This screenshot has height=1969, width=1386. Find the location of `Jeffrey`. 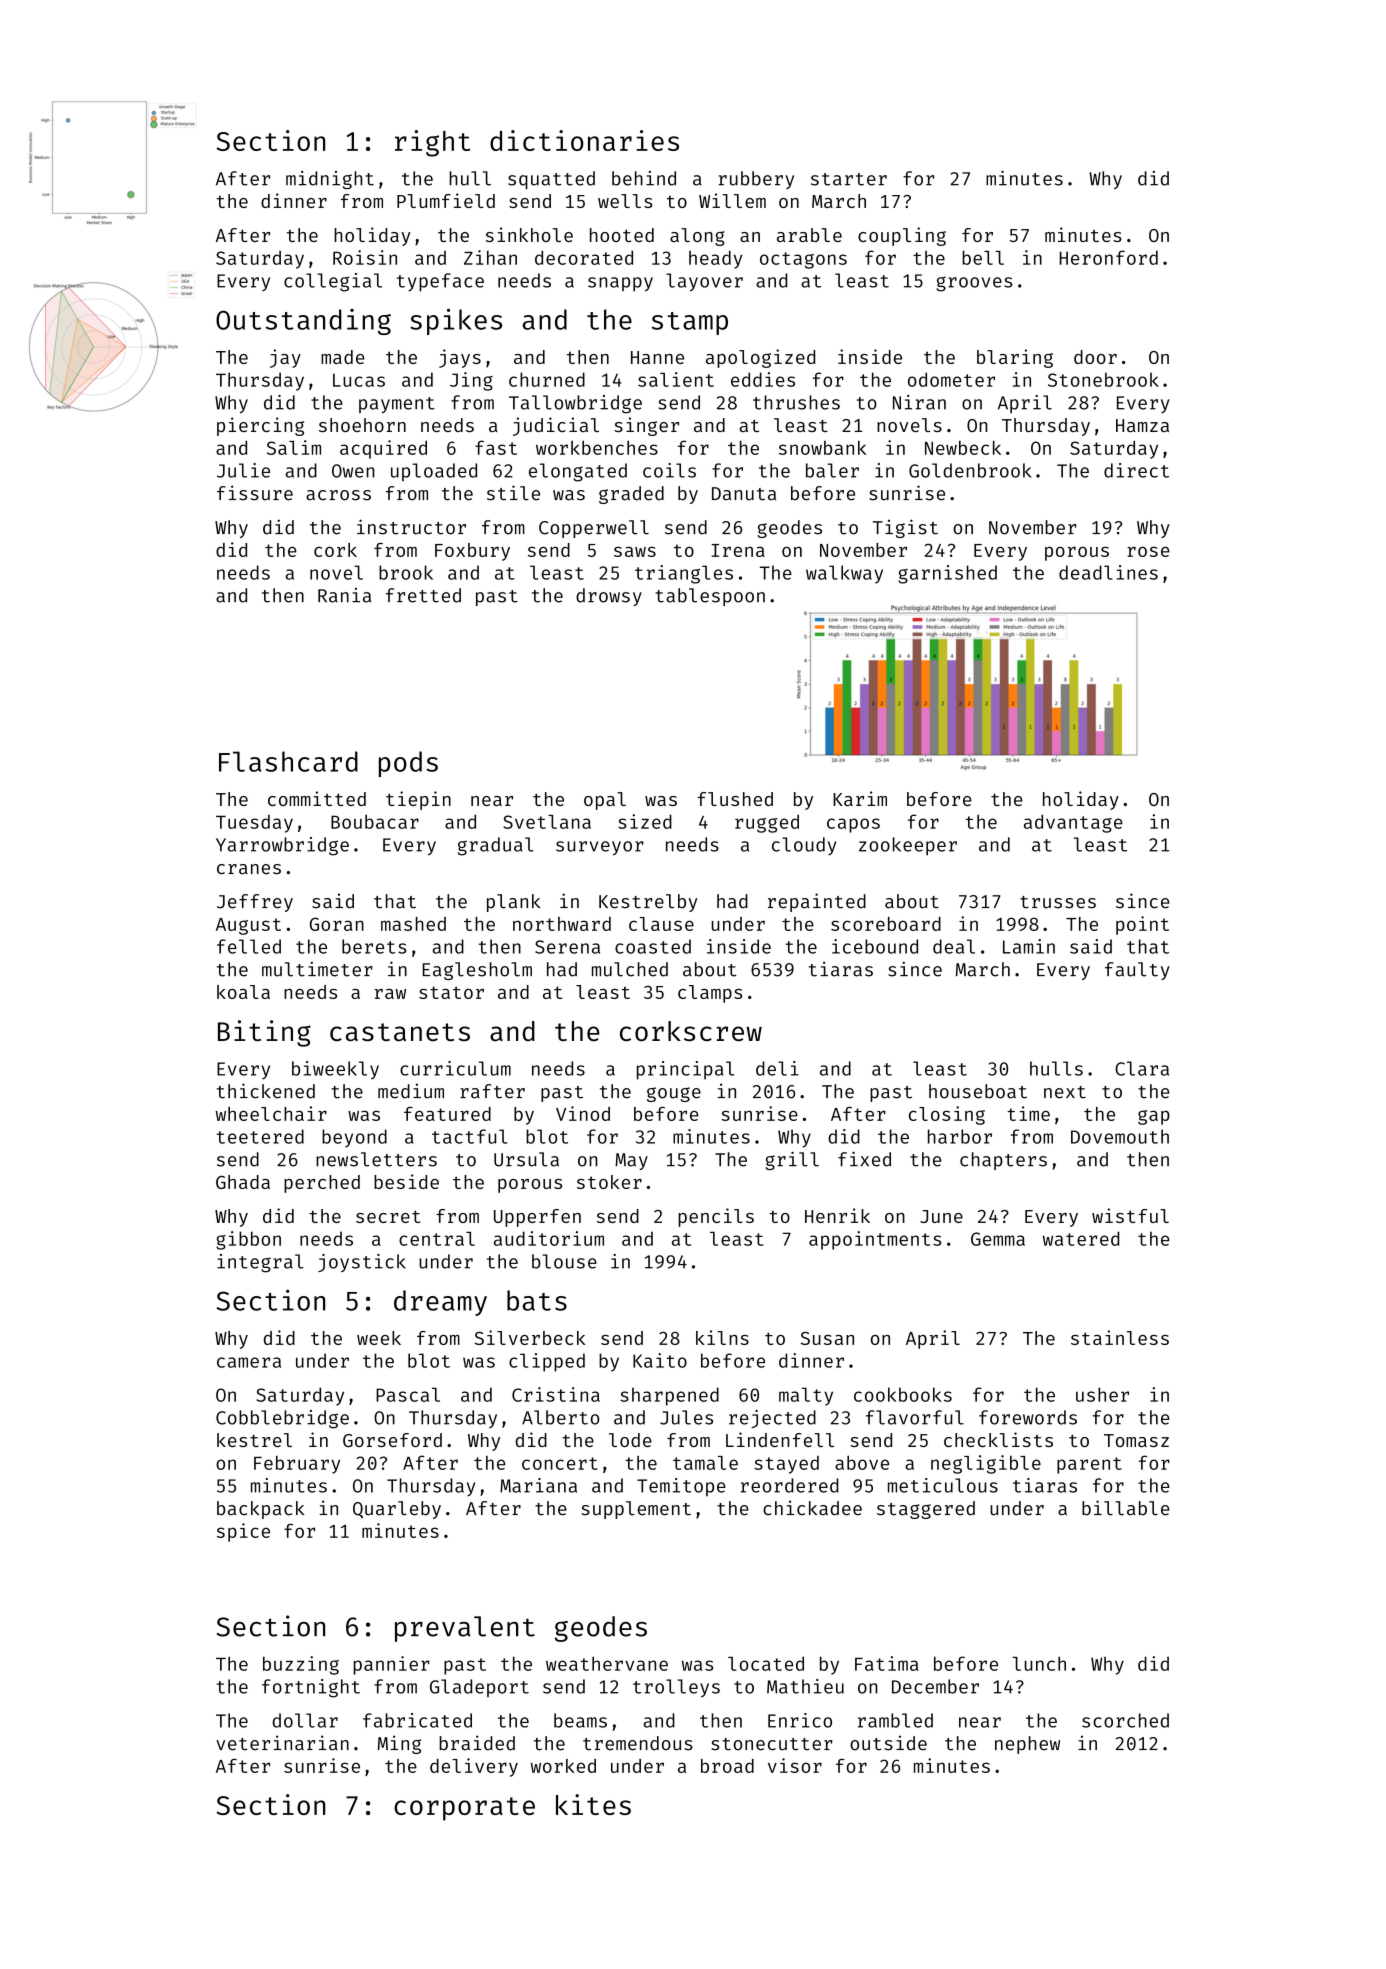

Jeffrey is located at coordinates (255, 903).
